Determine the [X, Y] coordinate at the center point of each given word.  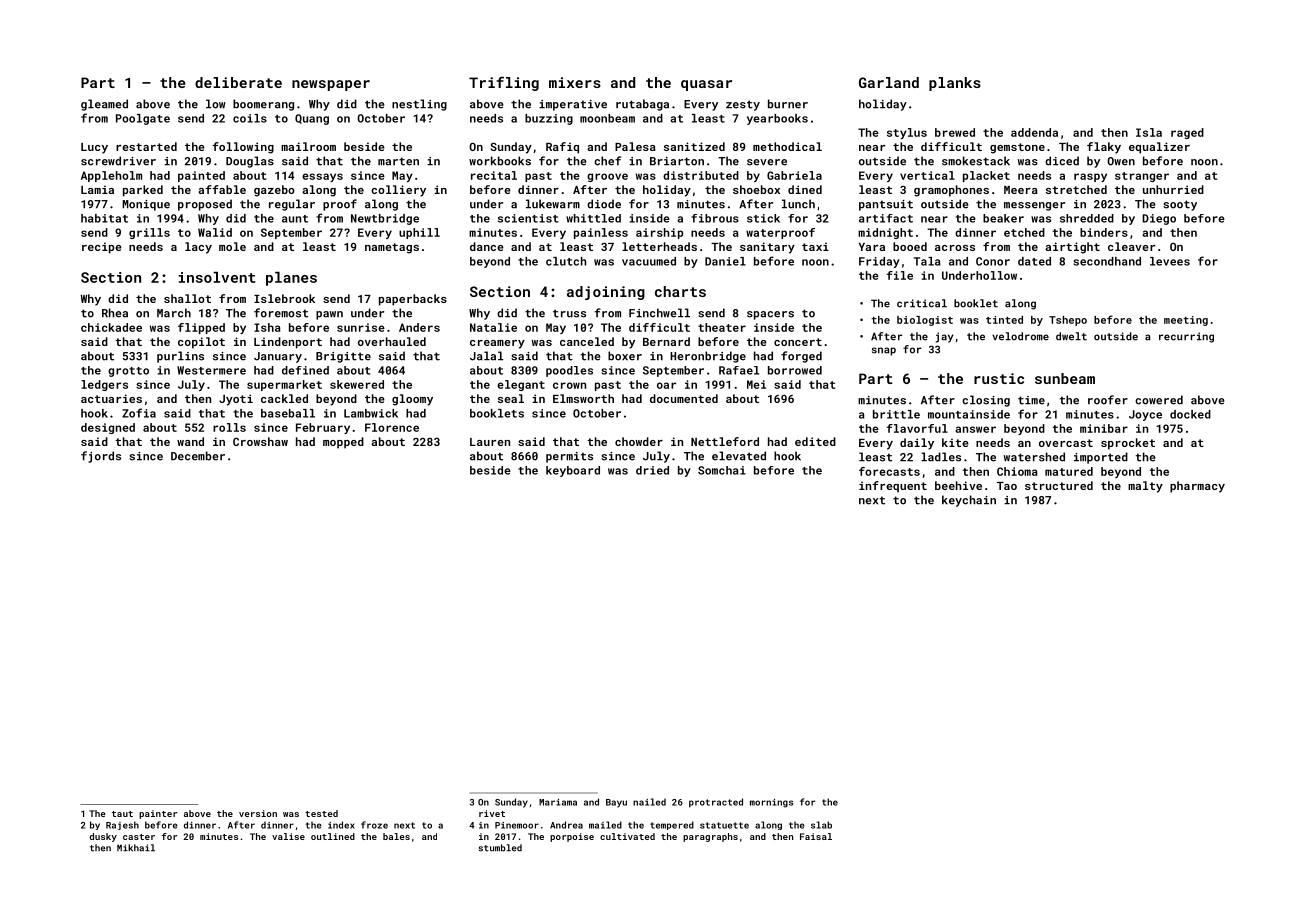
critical [922, 303]
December [198, 456]
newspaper [331, 85]
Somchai [722, 470]
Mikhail [136, 848]
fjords [101, 457]
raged [1187, 133]
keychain [969, 501]
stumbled [500, 848]
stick [763, 218]
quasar [706, 85]
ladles [941, 457]
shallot [187, 298]
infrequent [893, 487]
